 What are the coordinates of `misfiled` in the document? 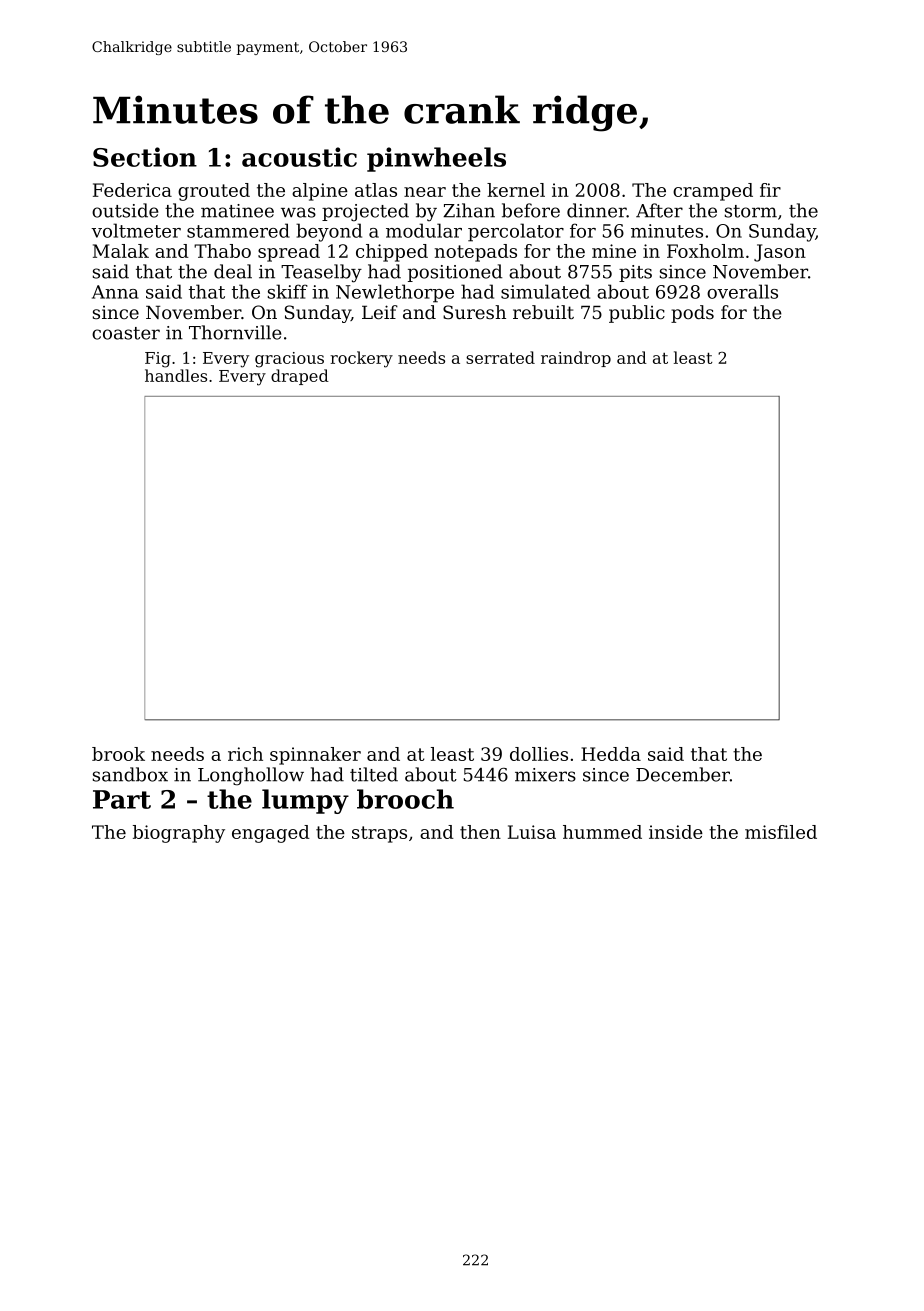 It's located at (781, 832).
